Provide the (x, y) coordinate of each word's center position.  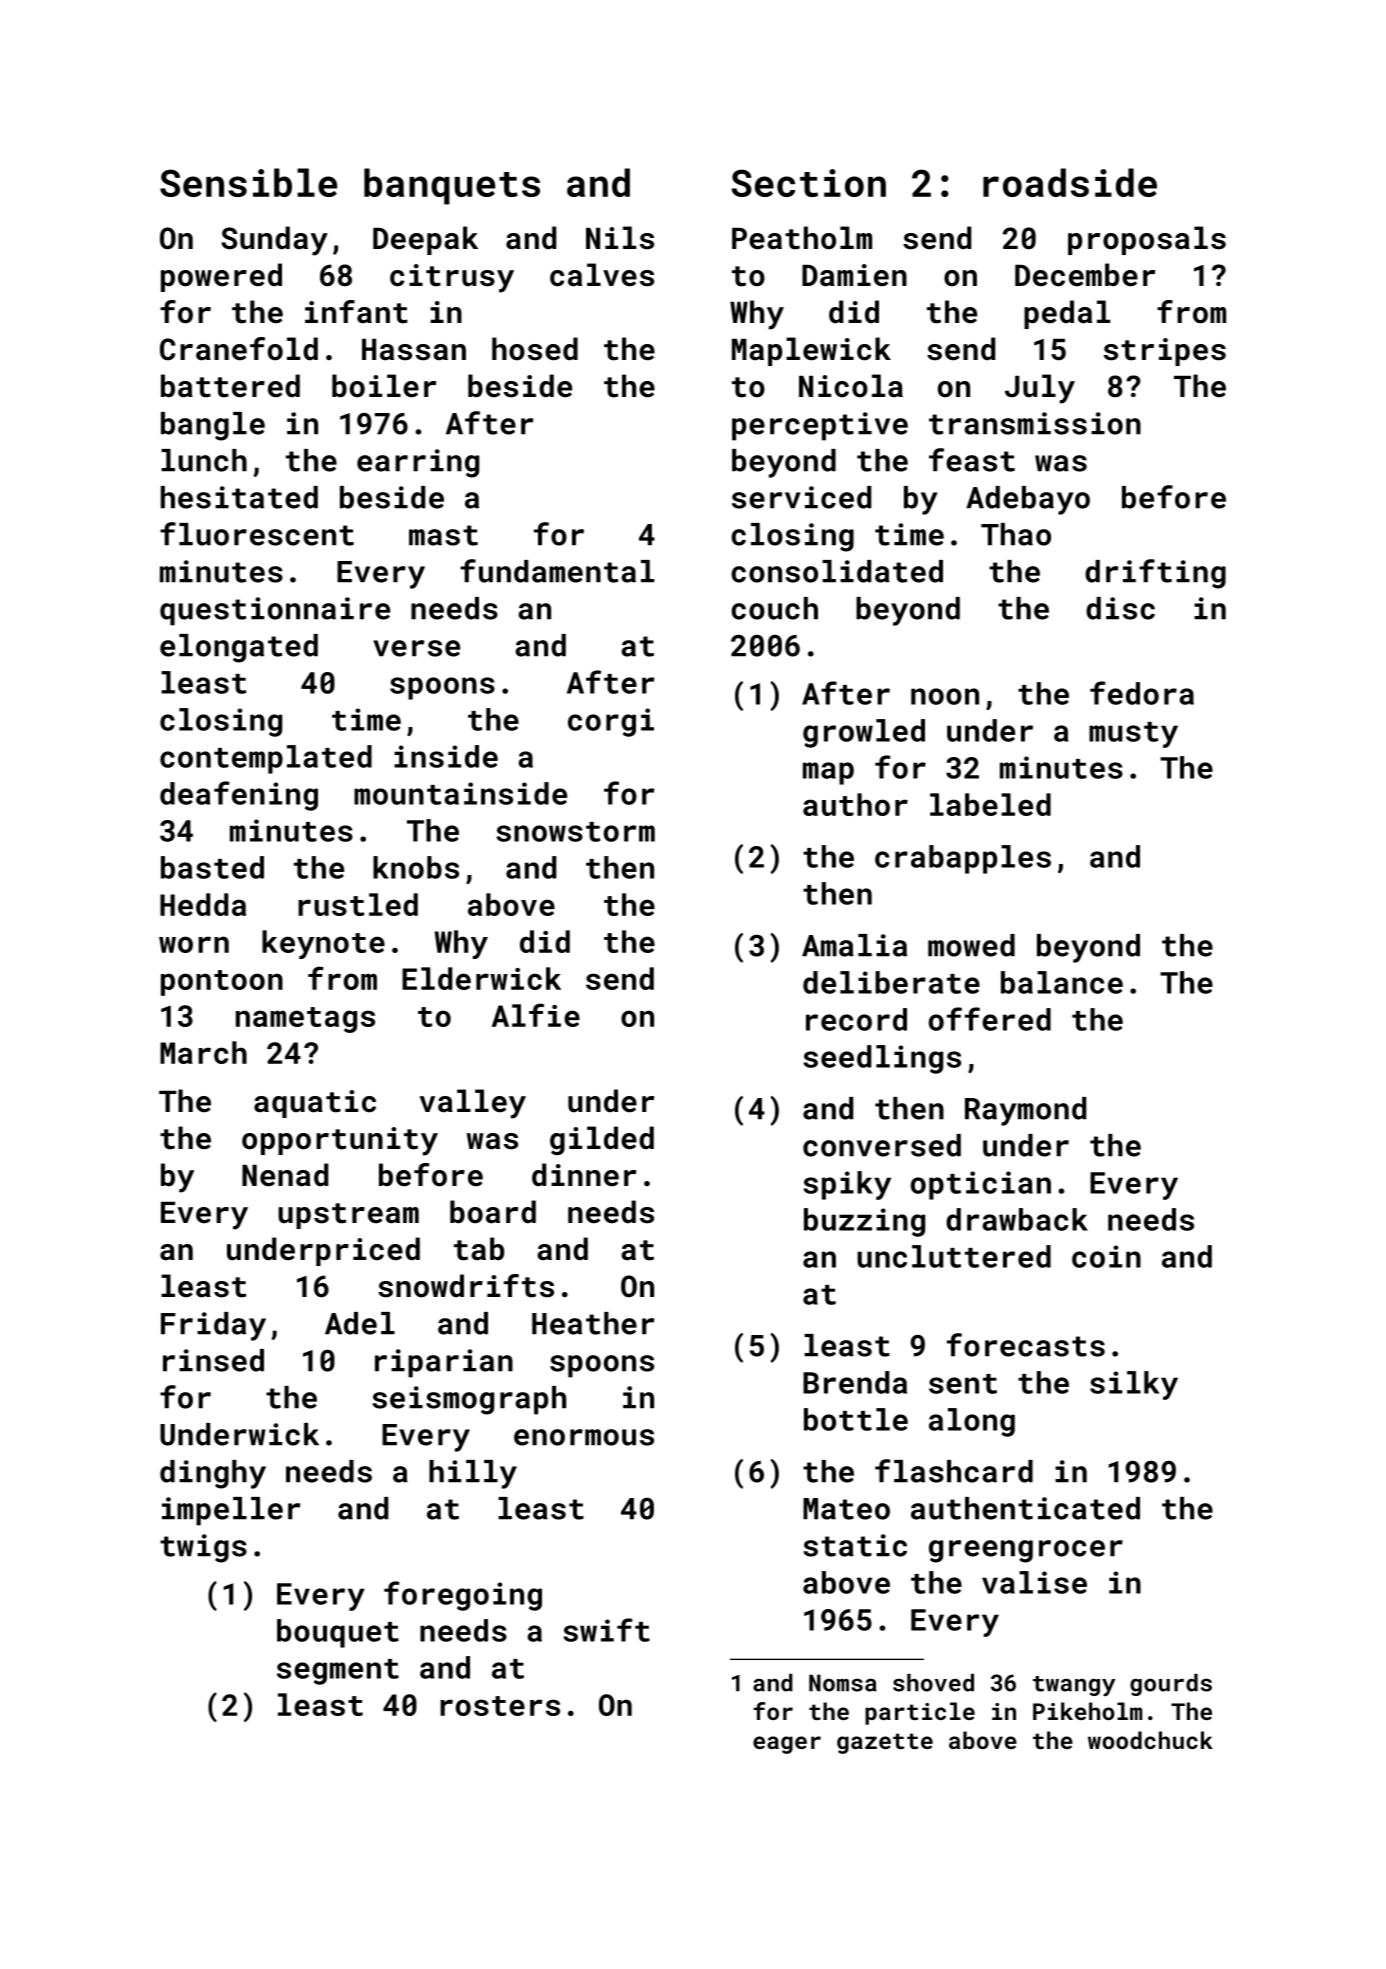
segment (338, 1672)
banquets (452, 186)
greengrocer (1026, 1551)
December (1085, 275)
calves (602, 275)
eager (787, 1745)
